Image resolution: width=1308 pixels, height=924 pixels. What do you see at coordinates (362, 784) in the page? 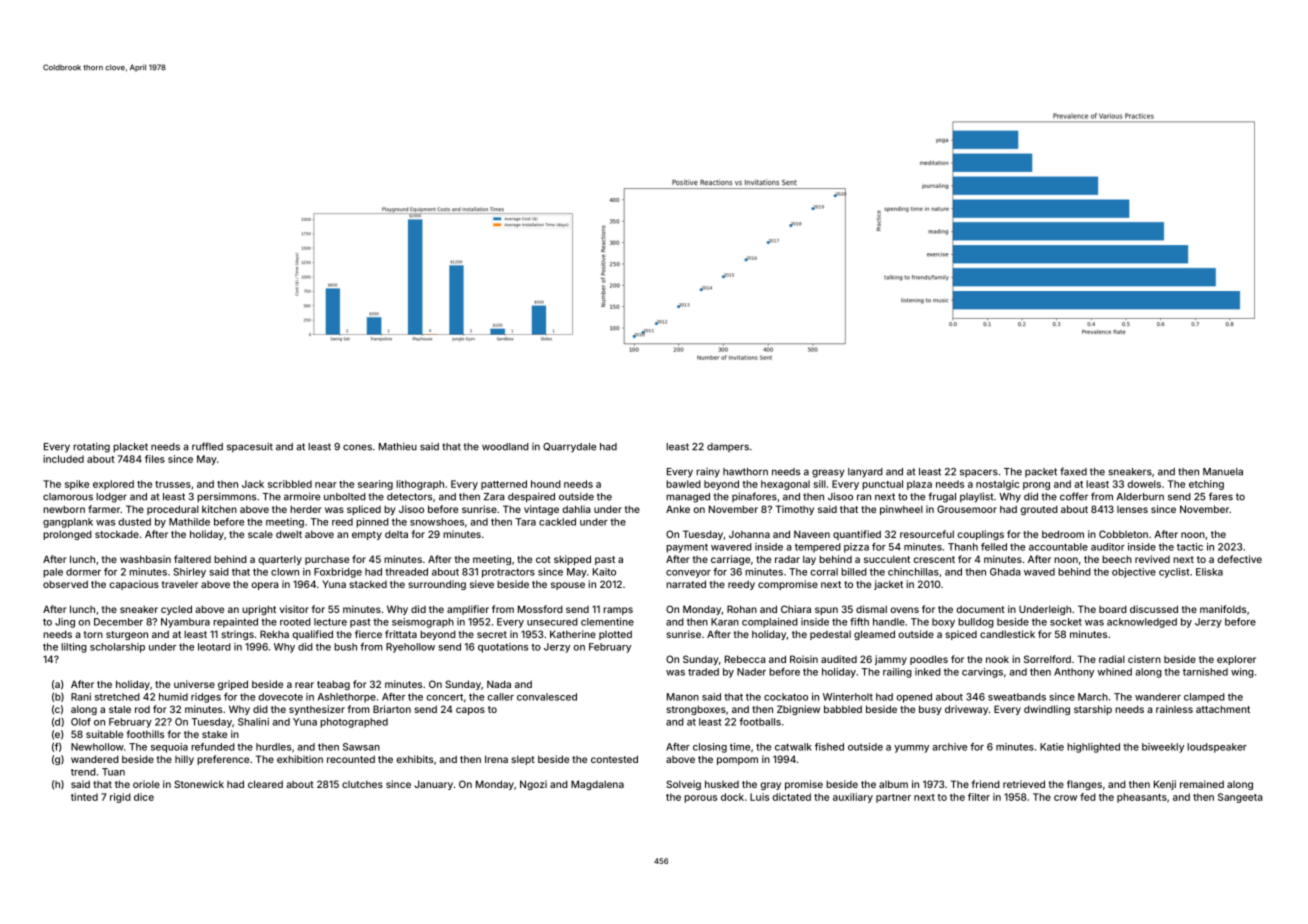
I see `clutches` at bounding box center [362, 784].
